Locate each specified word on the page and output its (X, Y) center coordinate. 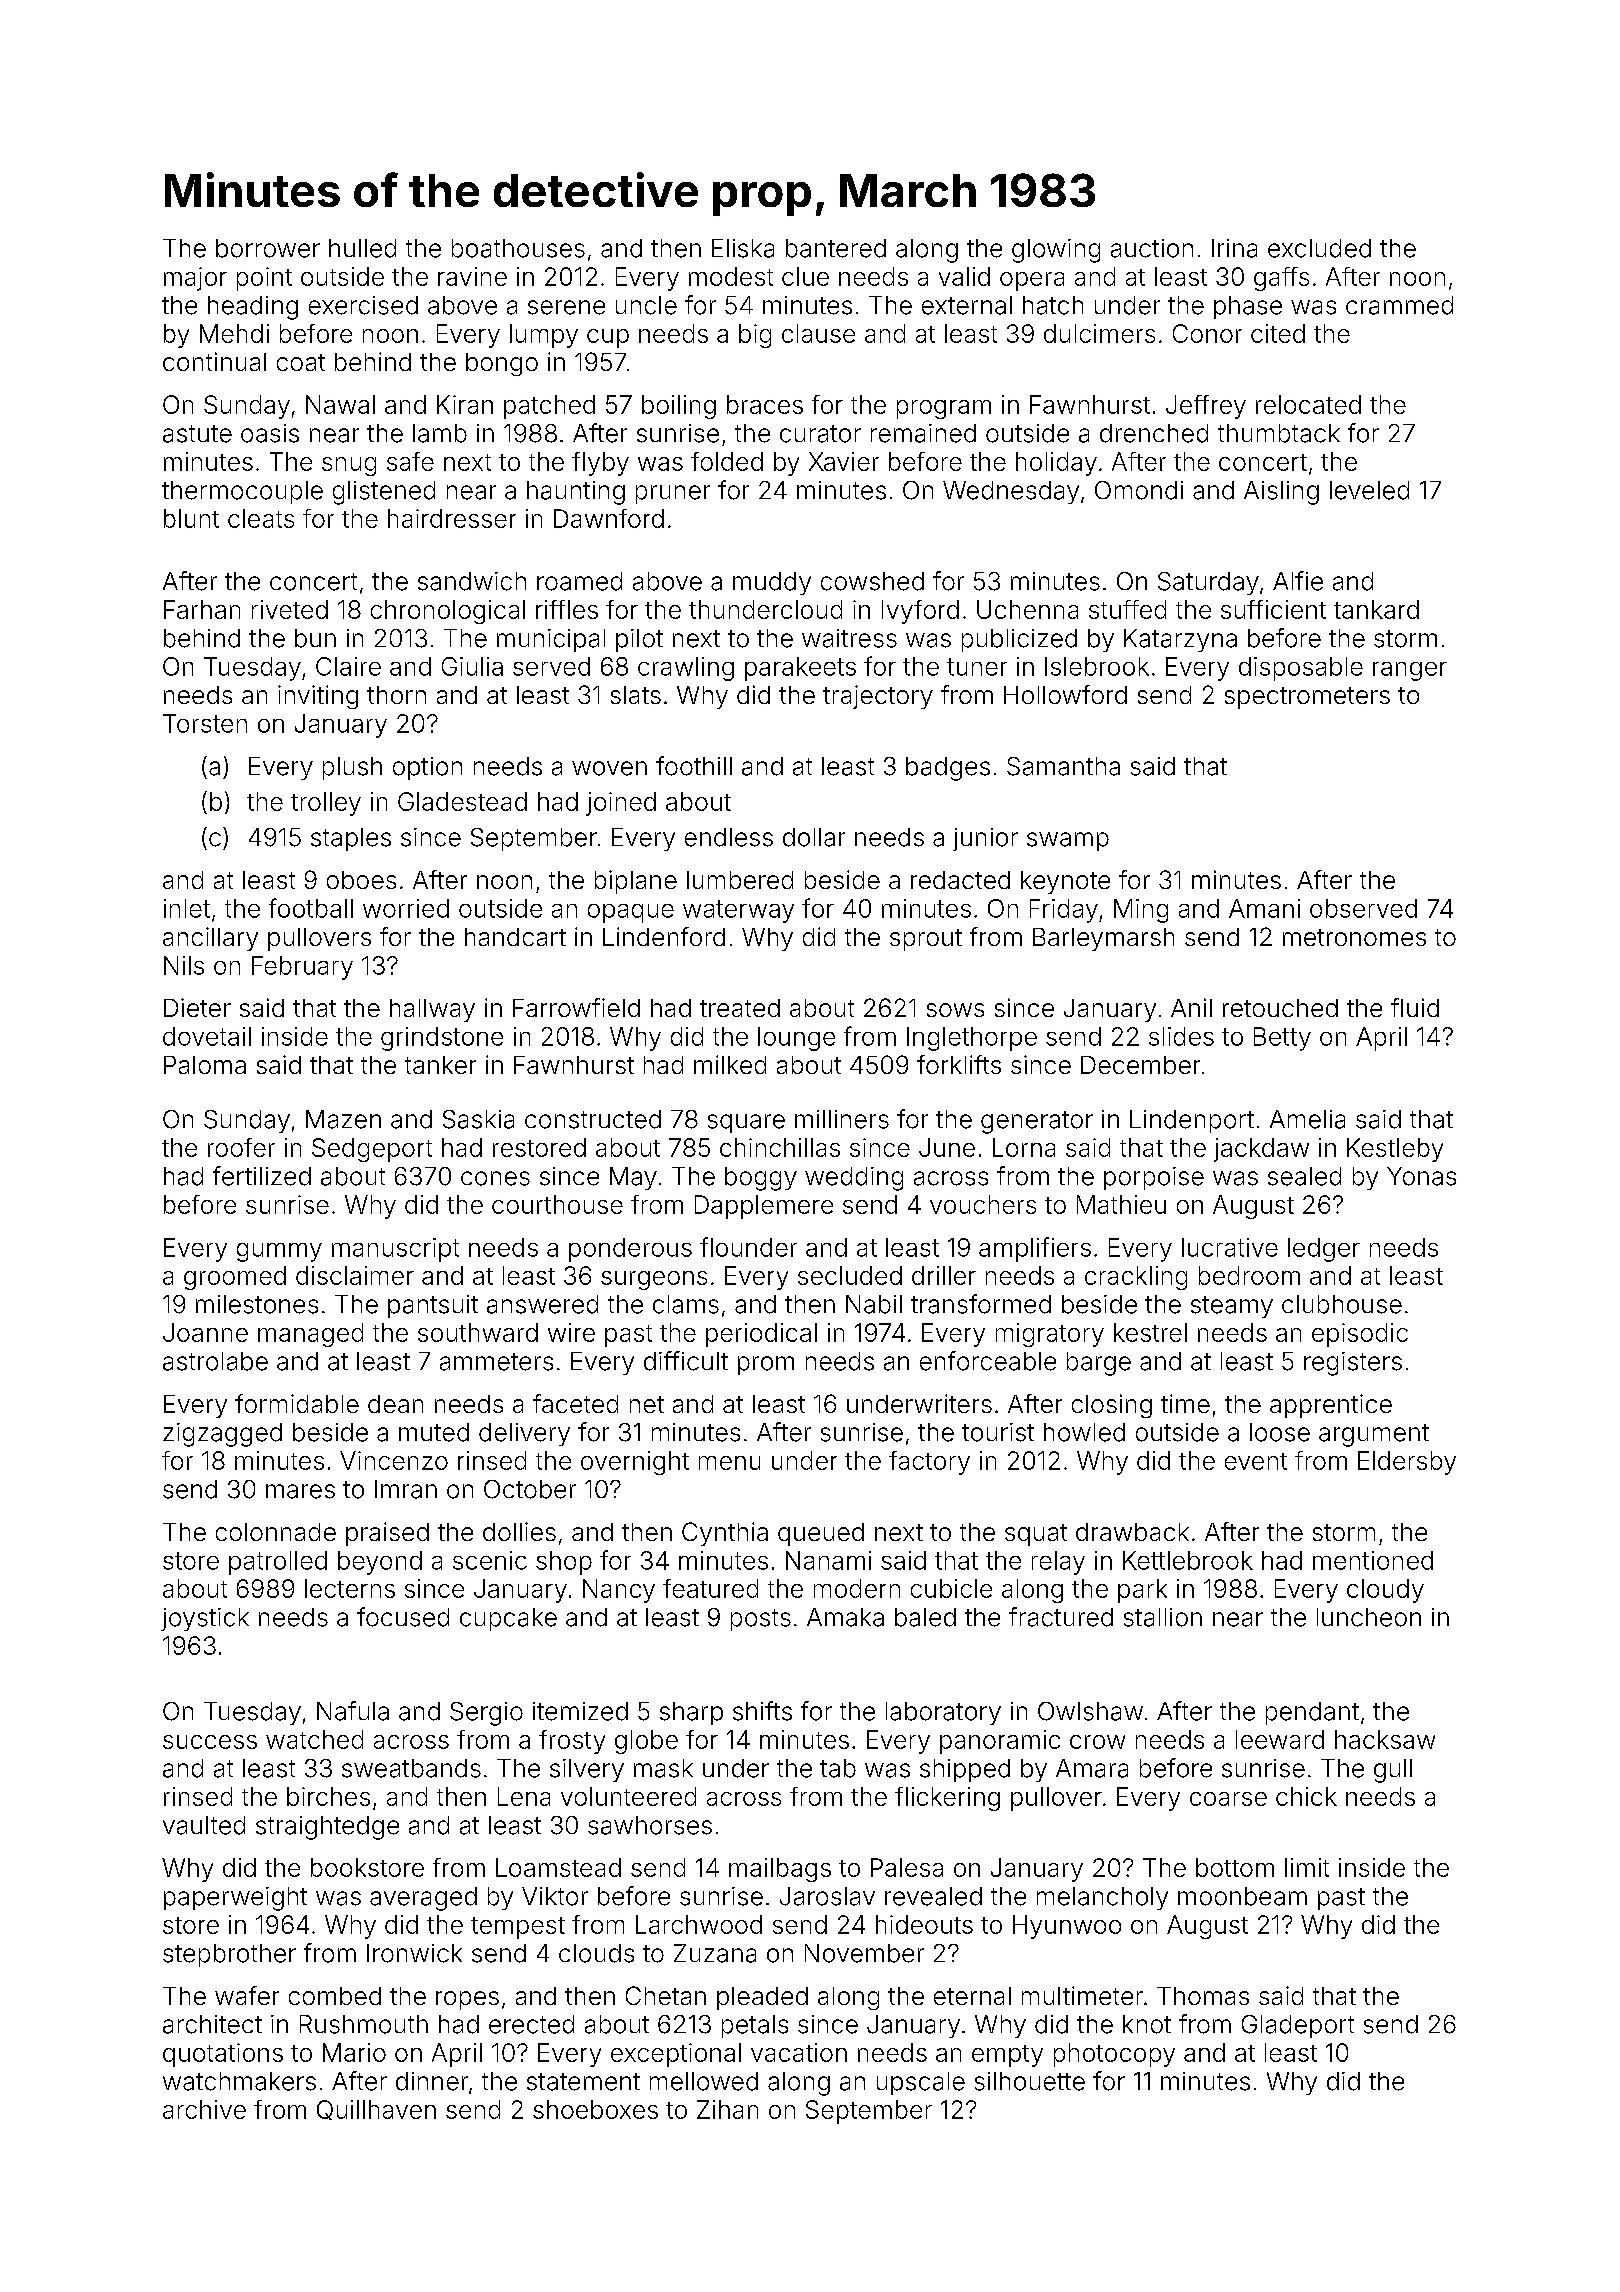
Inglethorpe (972, 1039)
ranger (1410, 671)
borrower (268, 248)
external (967, 305)
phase (1248, 307)
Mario (354, 2052)
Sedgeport (372, 1150)
